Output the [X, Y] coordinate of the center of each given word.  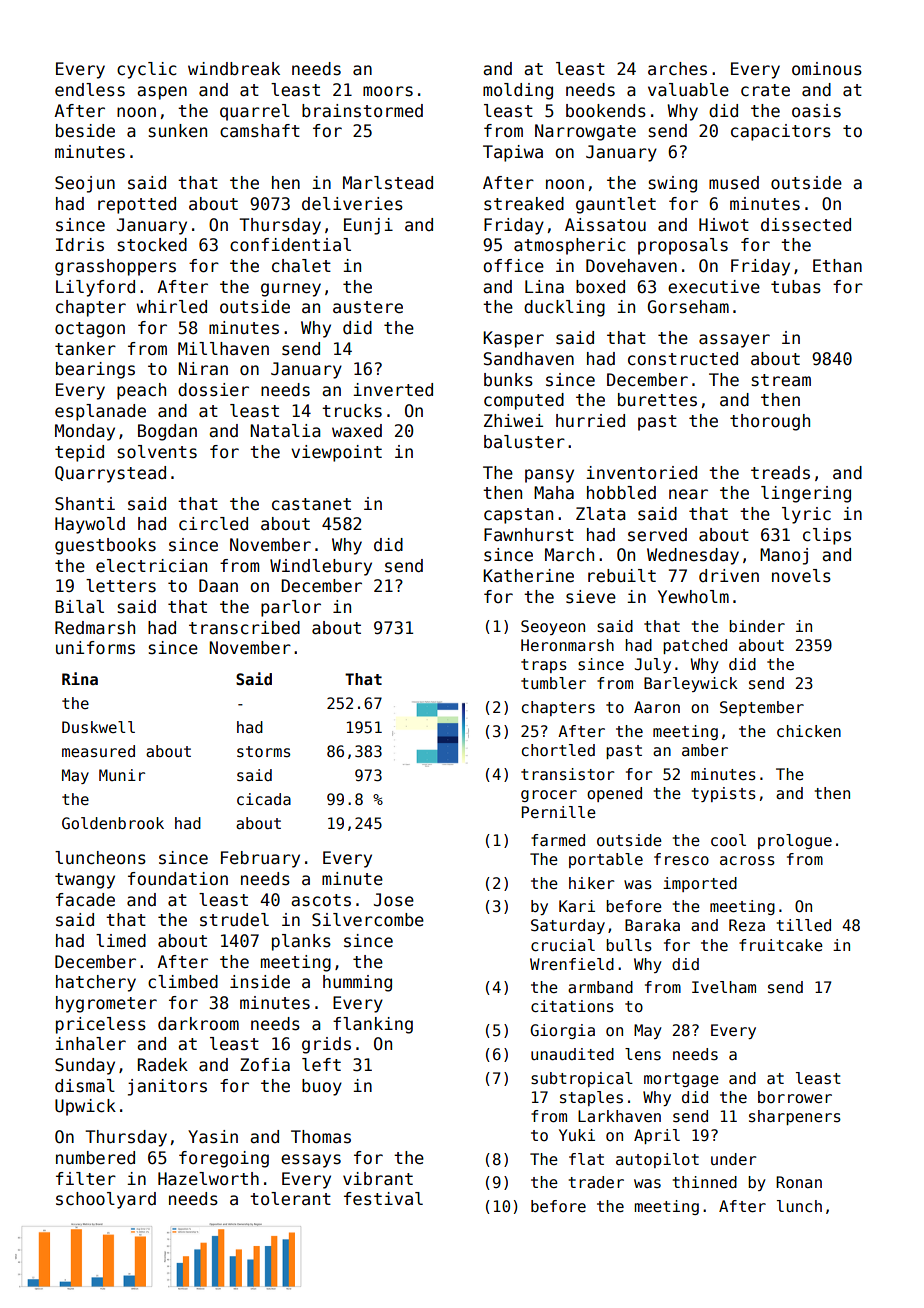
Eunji [368, 226]
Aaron [657, 707]
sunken [178, 131]
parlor [291, 608]
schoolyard [106, 1200]
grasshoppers [115, 267]
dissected [806, 225]
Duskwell [98, 727]
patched [695, 646]
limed [121, 941]
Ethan [837, 266]
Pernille [559, 812]
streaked [524, 204]
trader [596, 1182]
